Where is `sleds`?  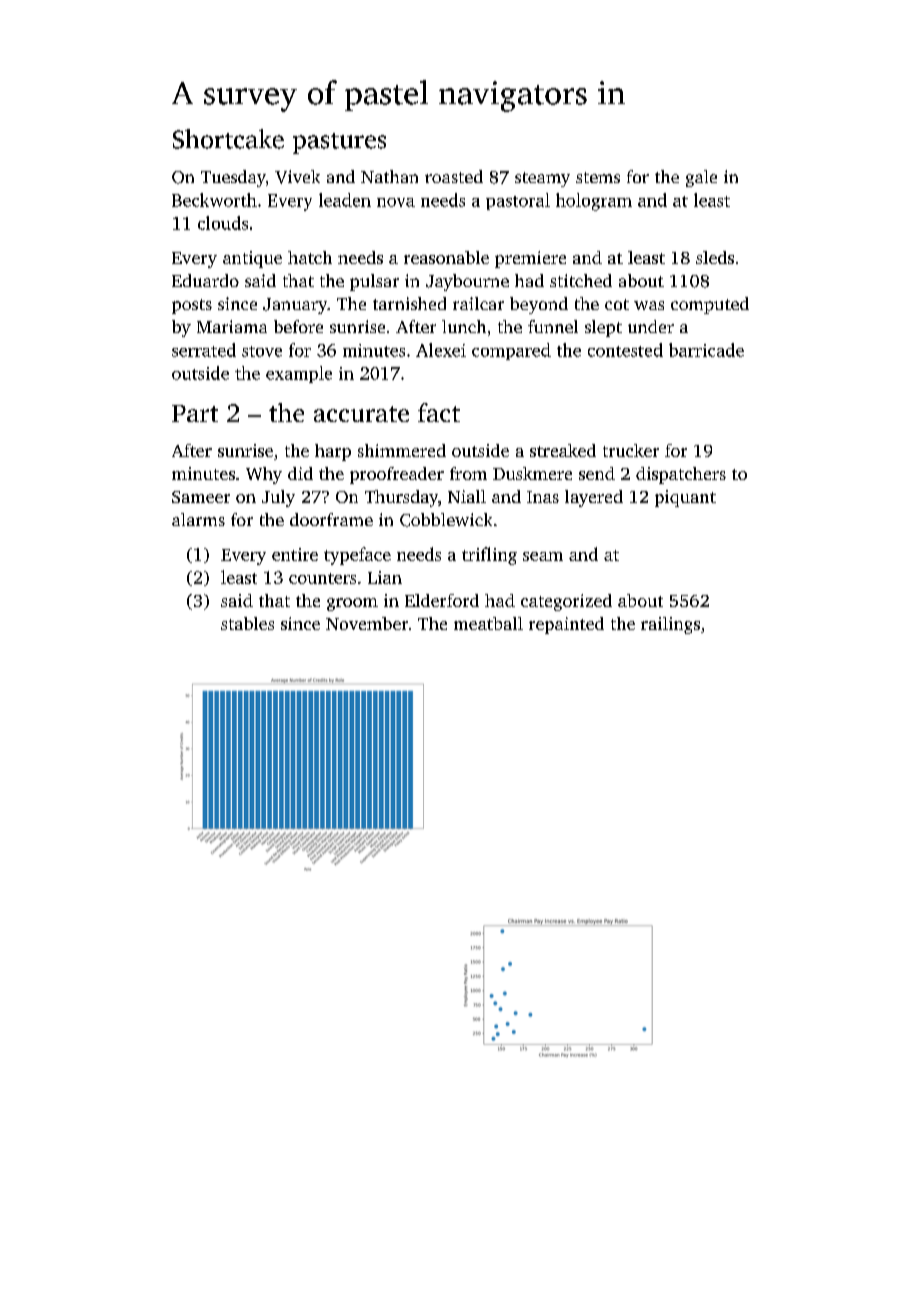 sleds is located at coordinates (715, 257).
